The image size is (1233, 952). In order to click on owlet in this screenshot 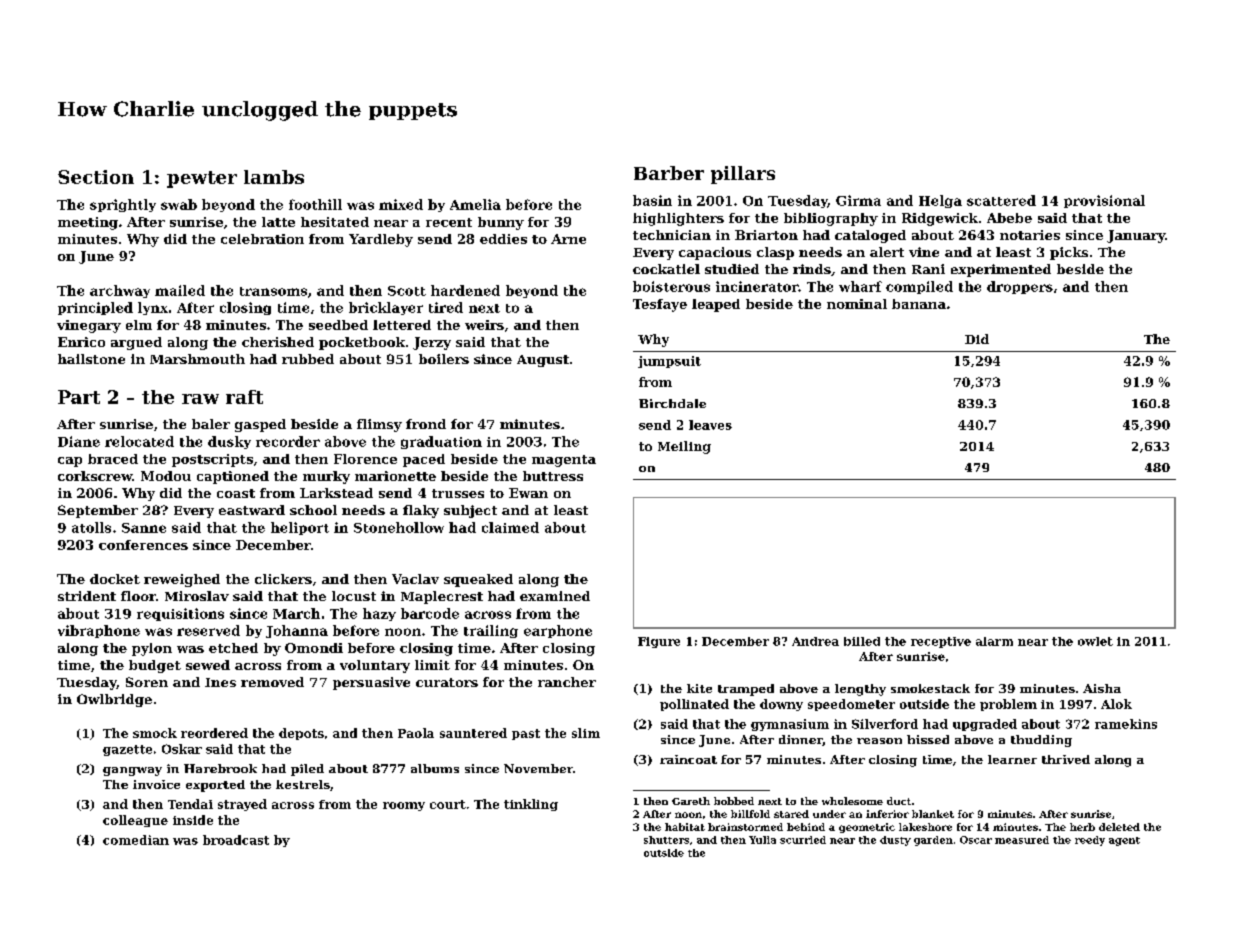, I will do `click(1095, 641)`.
